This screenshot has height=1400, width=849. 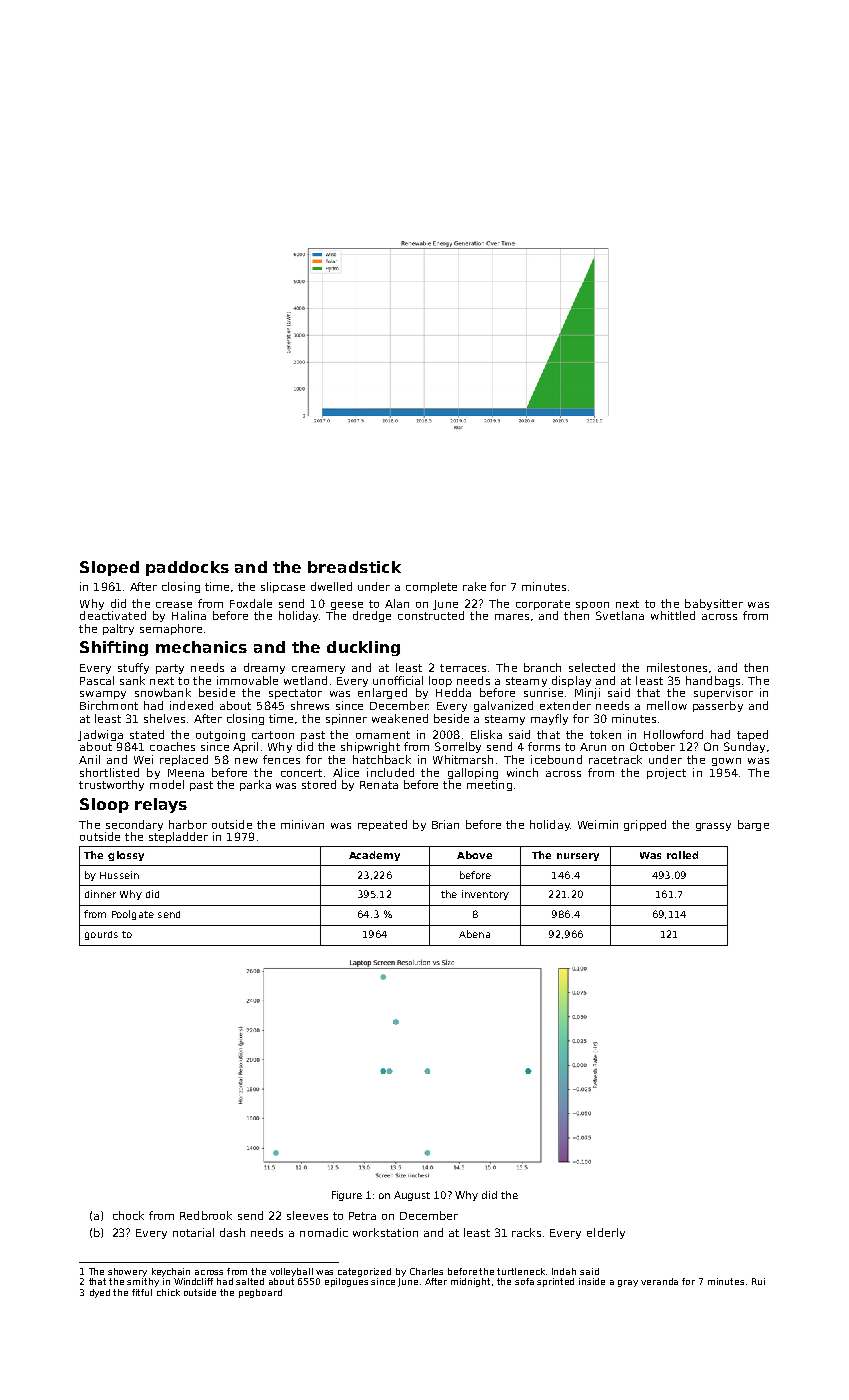 What do you see at coordinates (485, 895) in the screenshot?
I see `inventory` at bounding box center [485, 895].
